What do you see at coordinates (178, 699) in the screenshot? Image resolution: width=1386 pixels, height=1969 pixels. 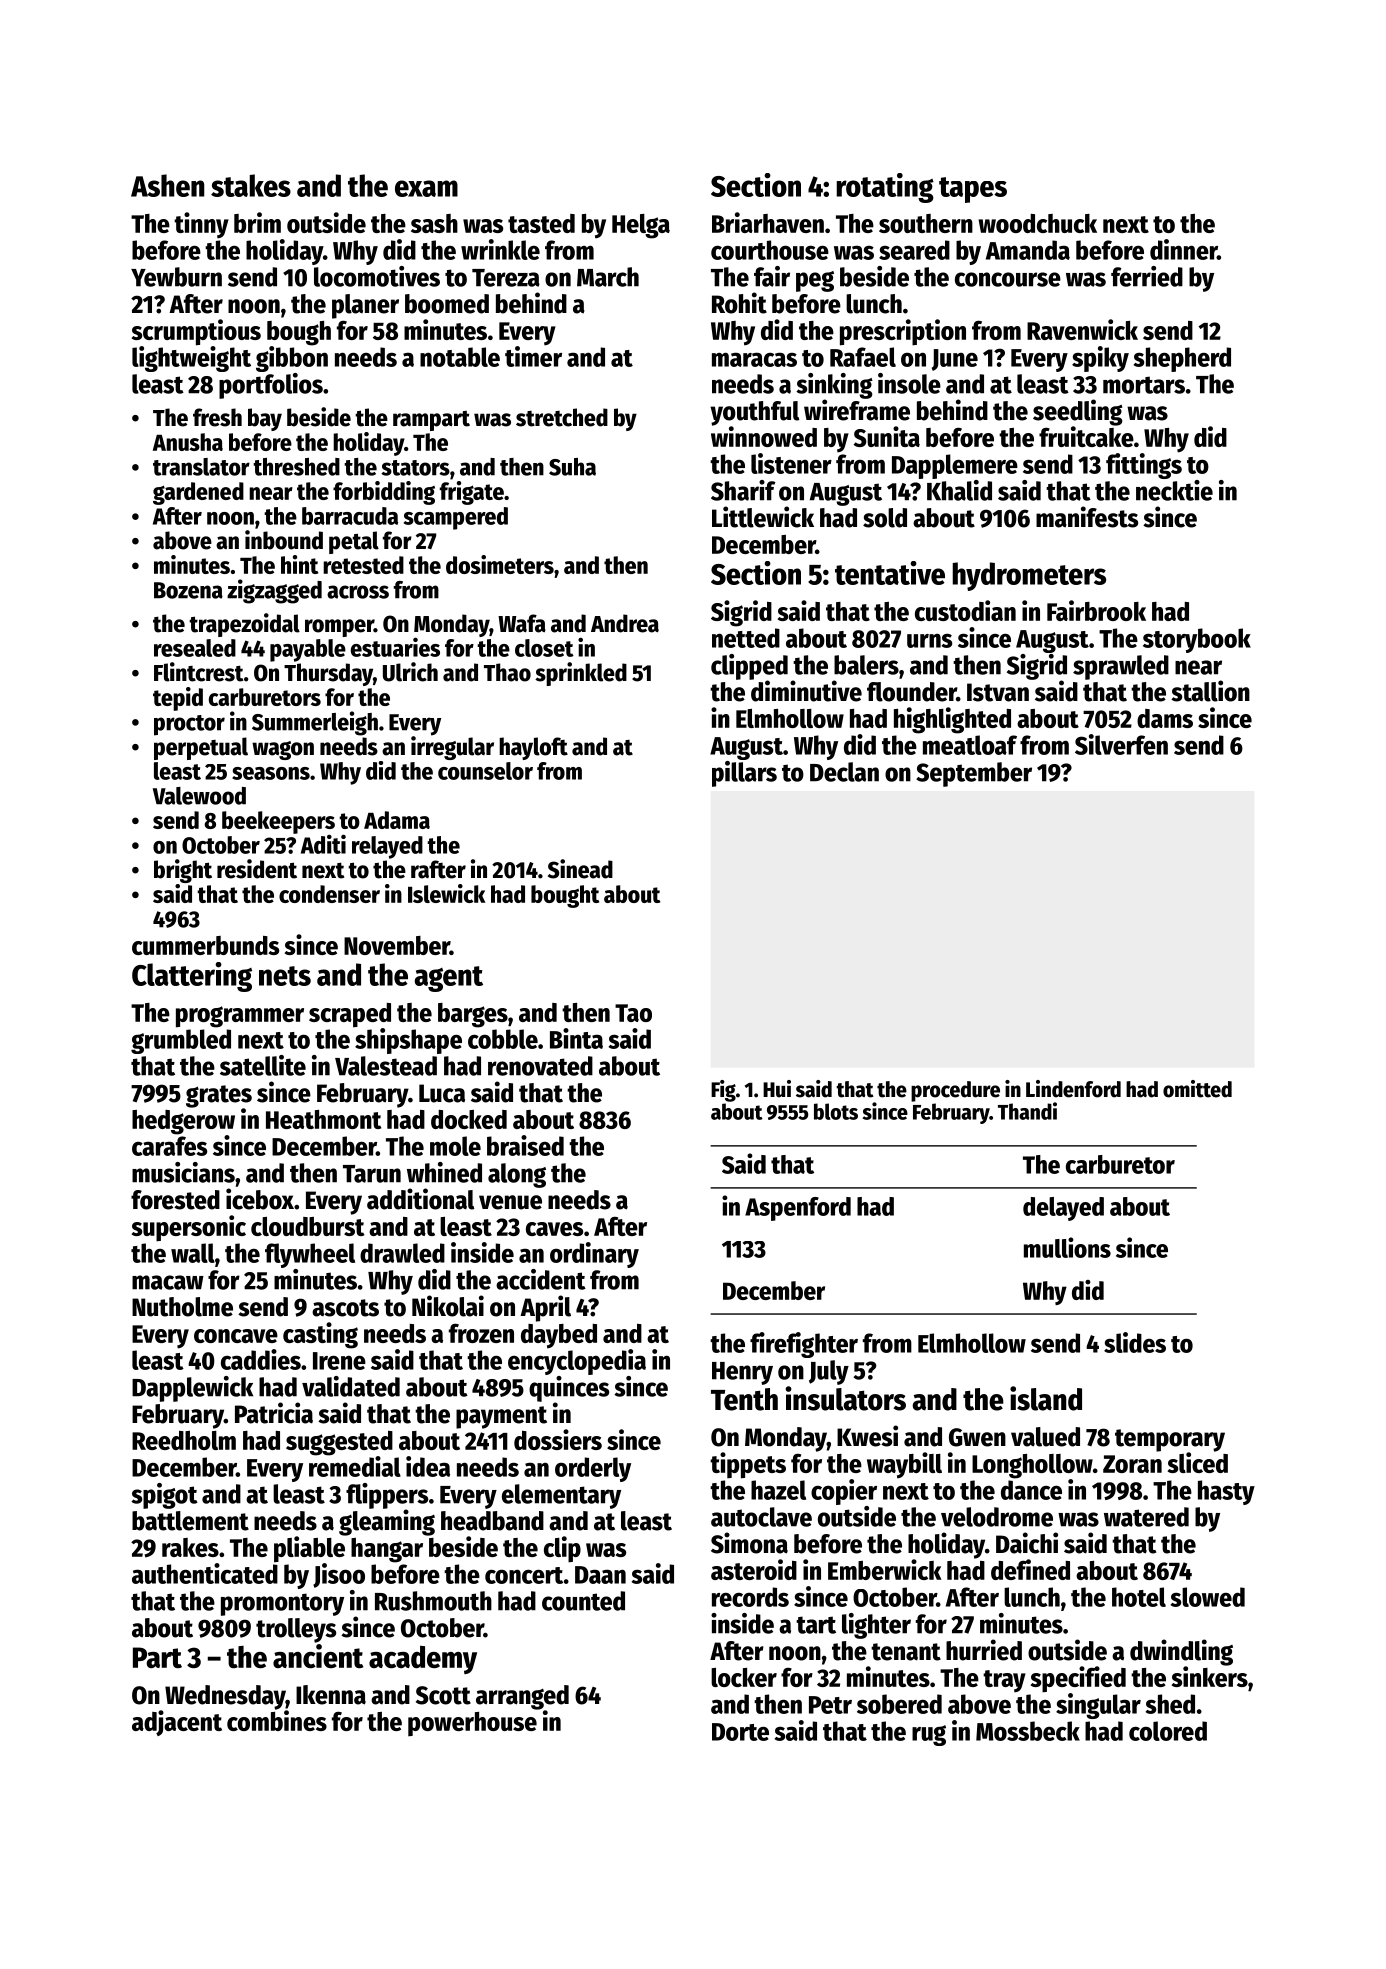 I see `tepid` at bounding box center [178, 699].
